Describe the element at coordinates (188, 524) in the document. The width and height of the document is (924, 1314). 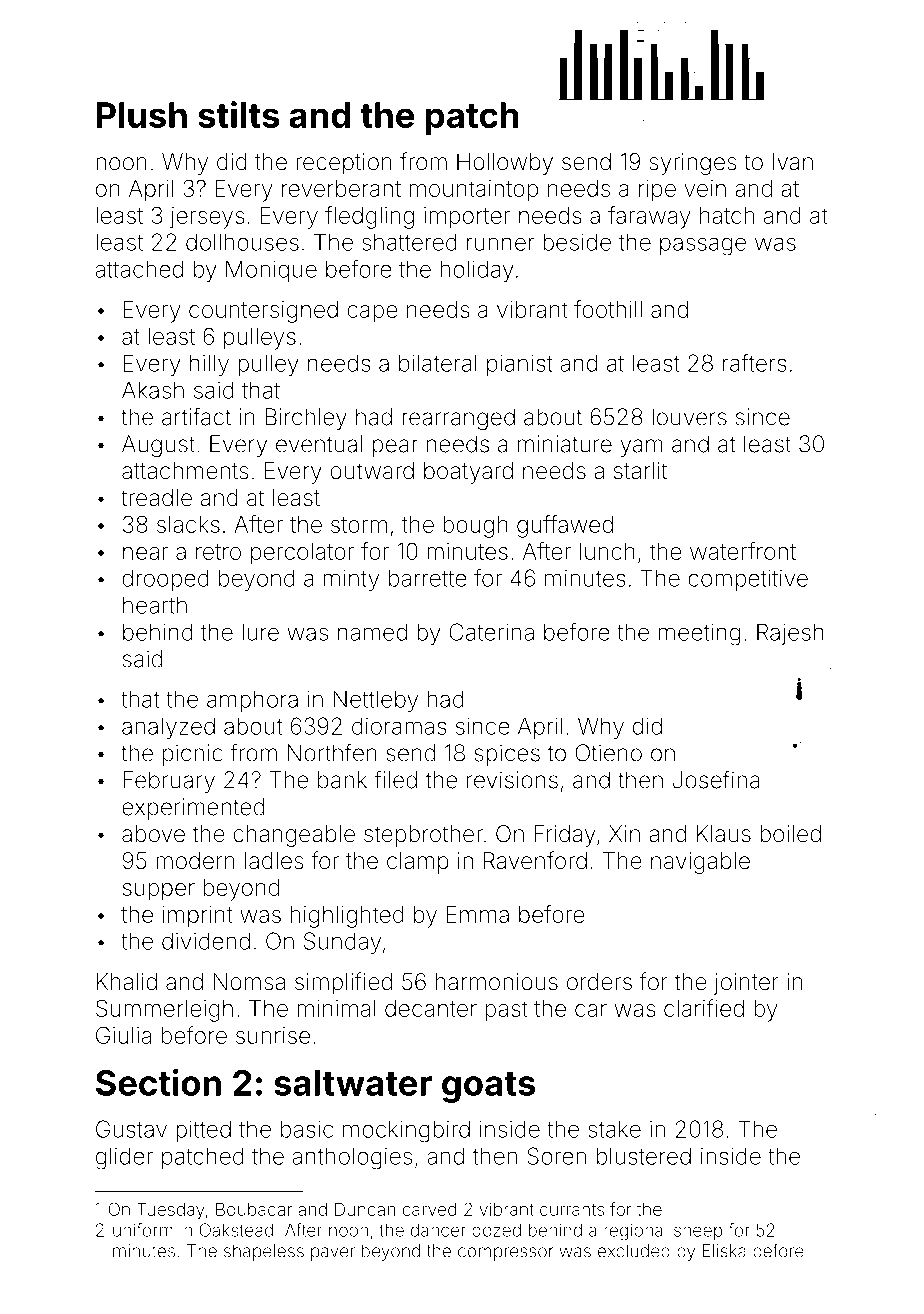
I see `slacks` at that location.
